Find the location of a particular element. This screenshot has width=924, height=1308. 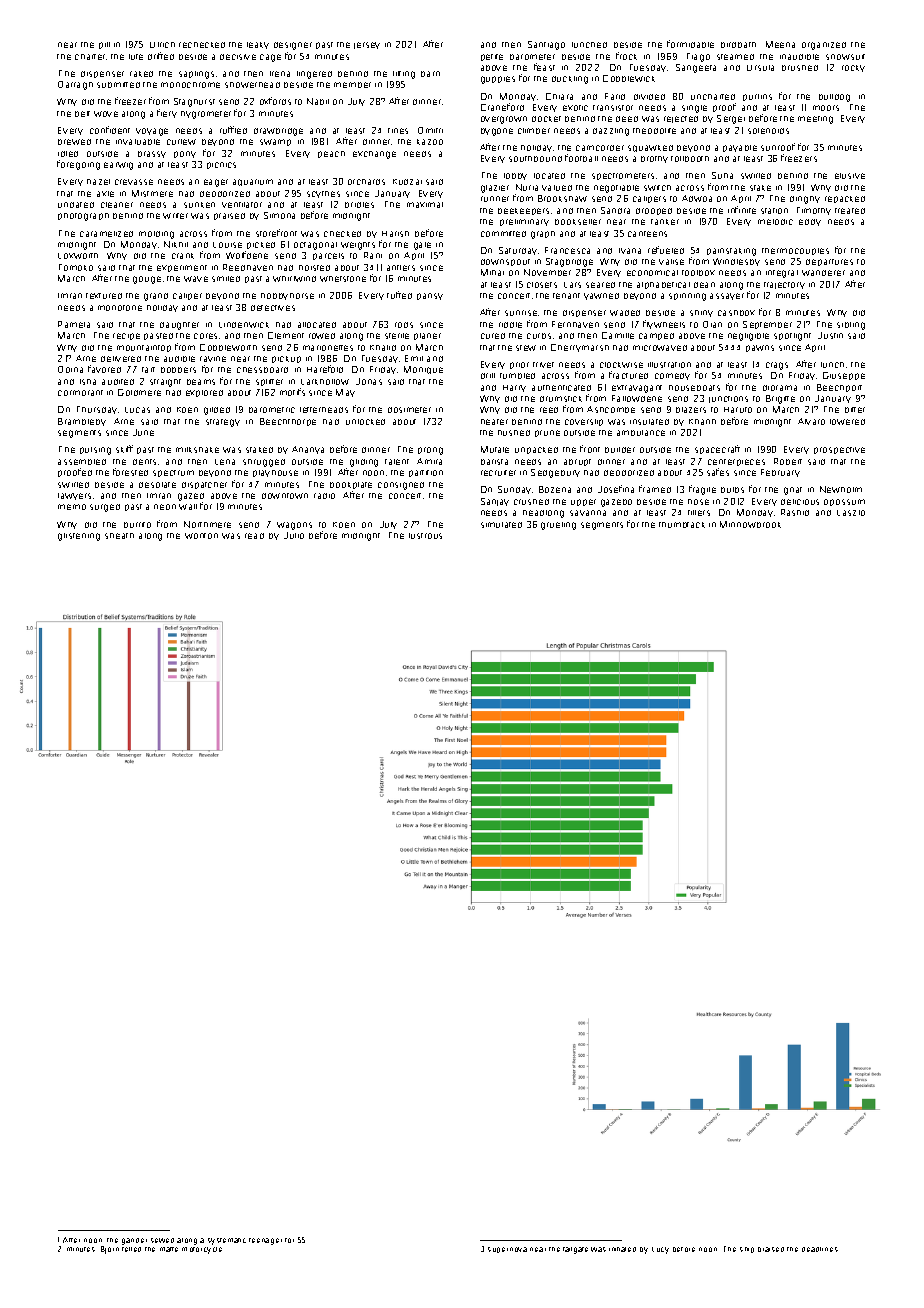

barn is located at coordinates (430, 74).
